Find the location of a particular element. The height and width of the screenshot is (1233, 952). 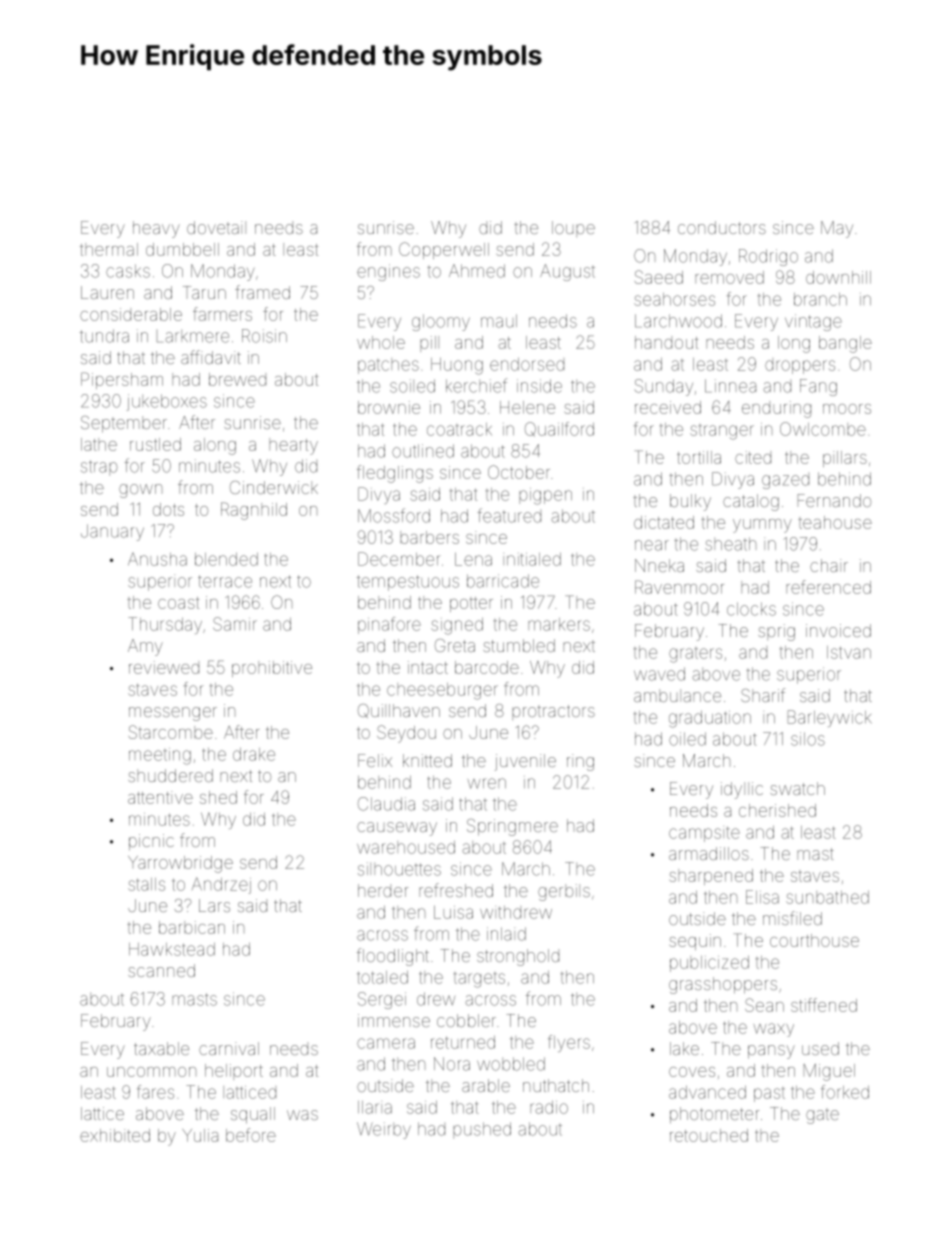

gazed is located at coordinates (785, 482).
